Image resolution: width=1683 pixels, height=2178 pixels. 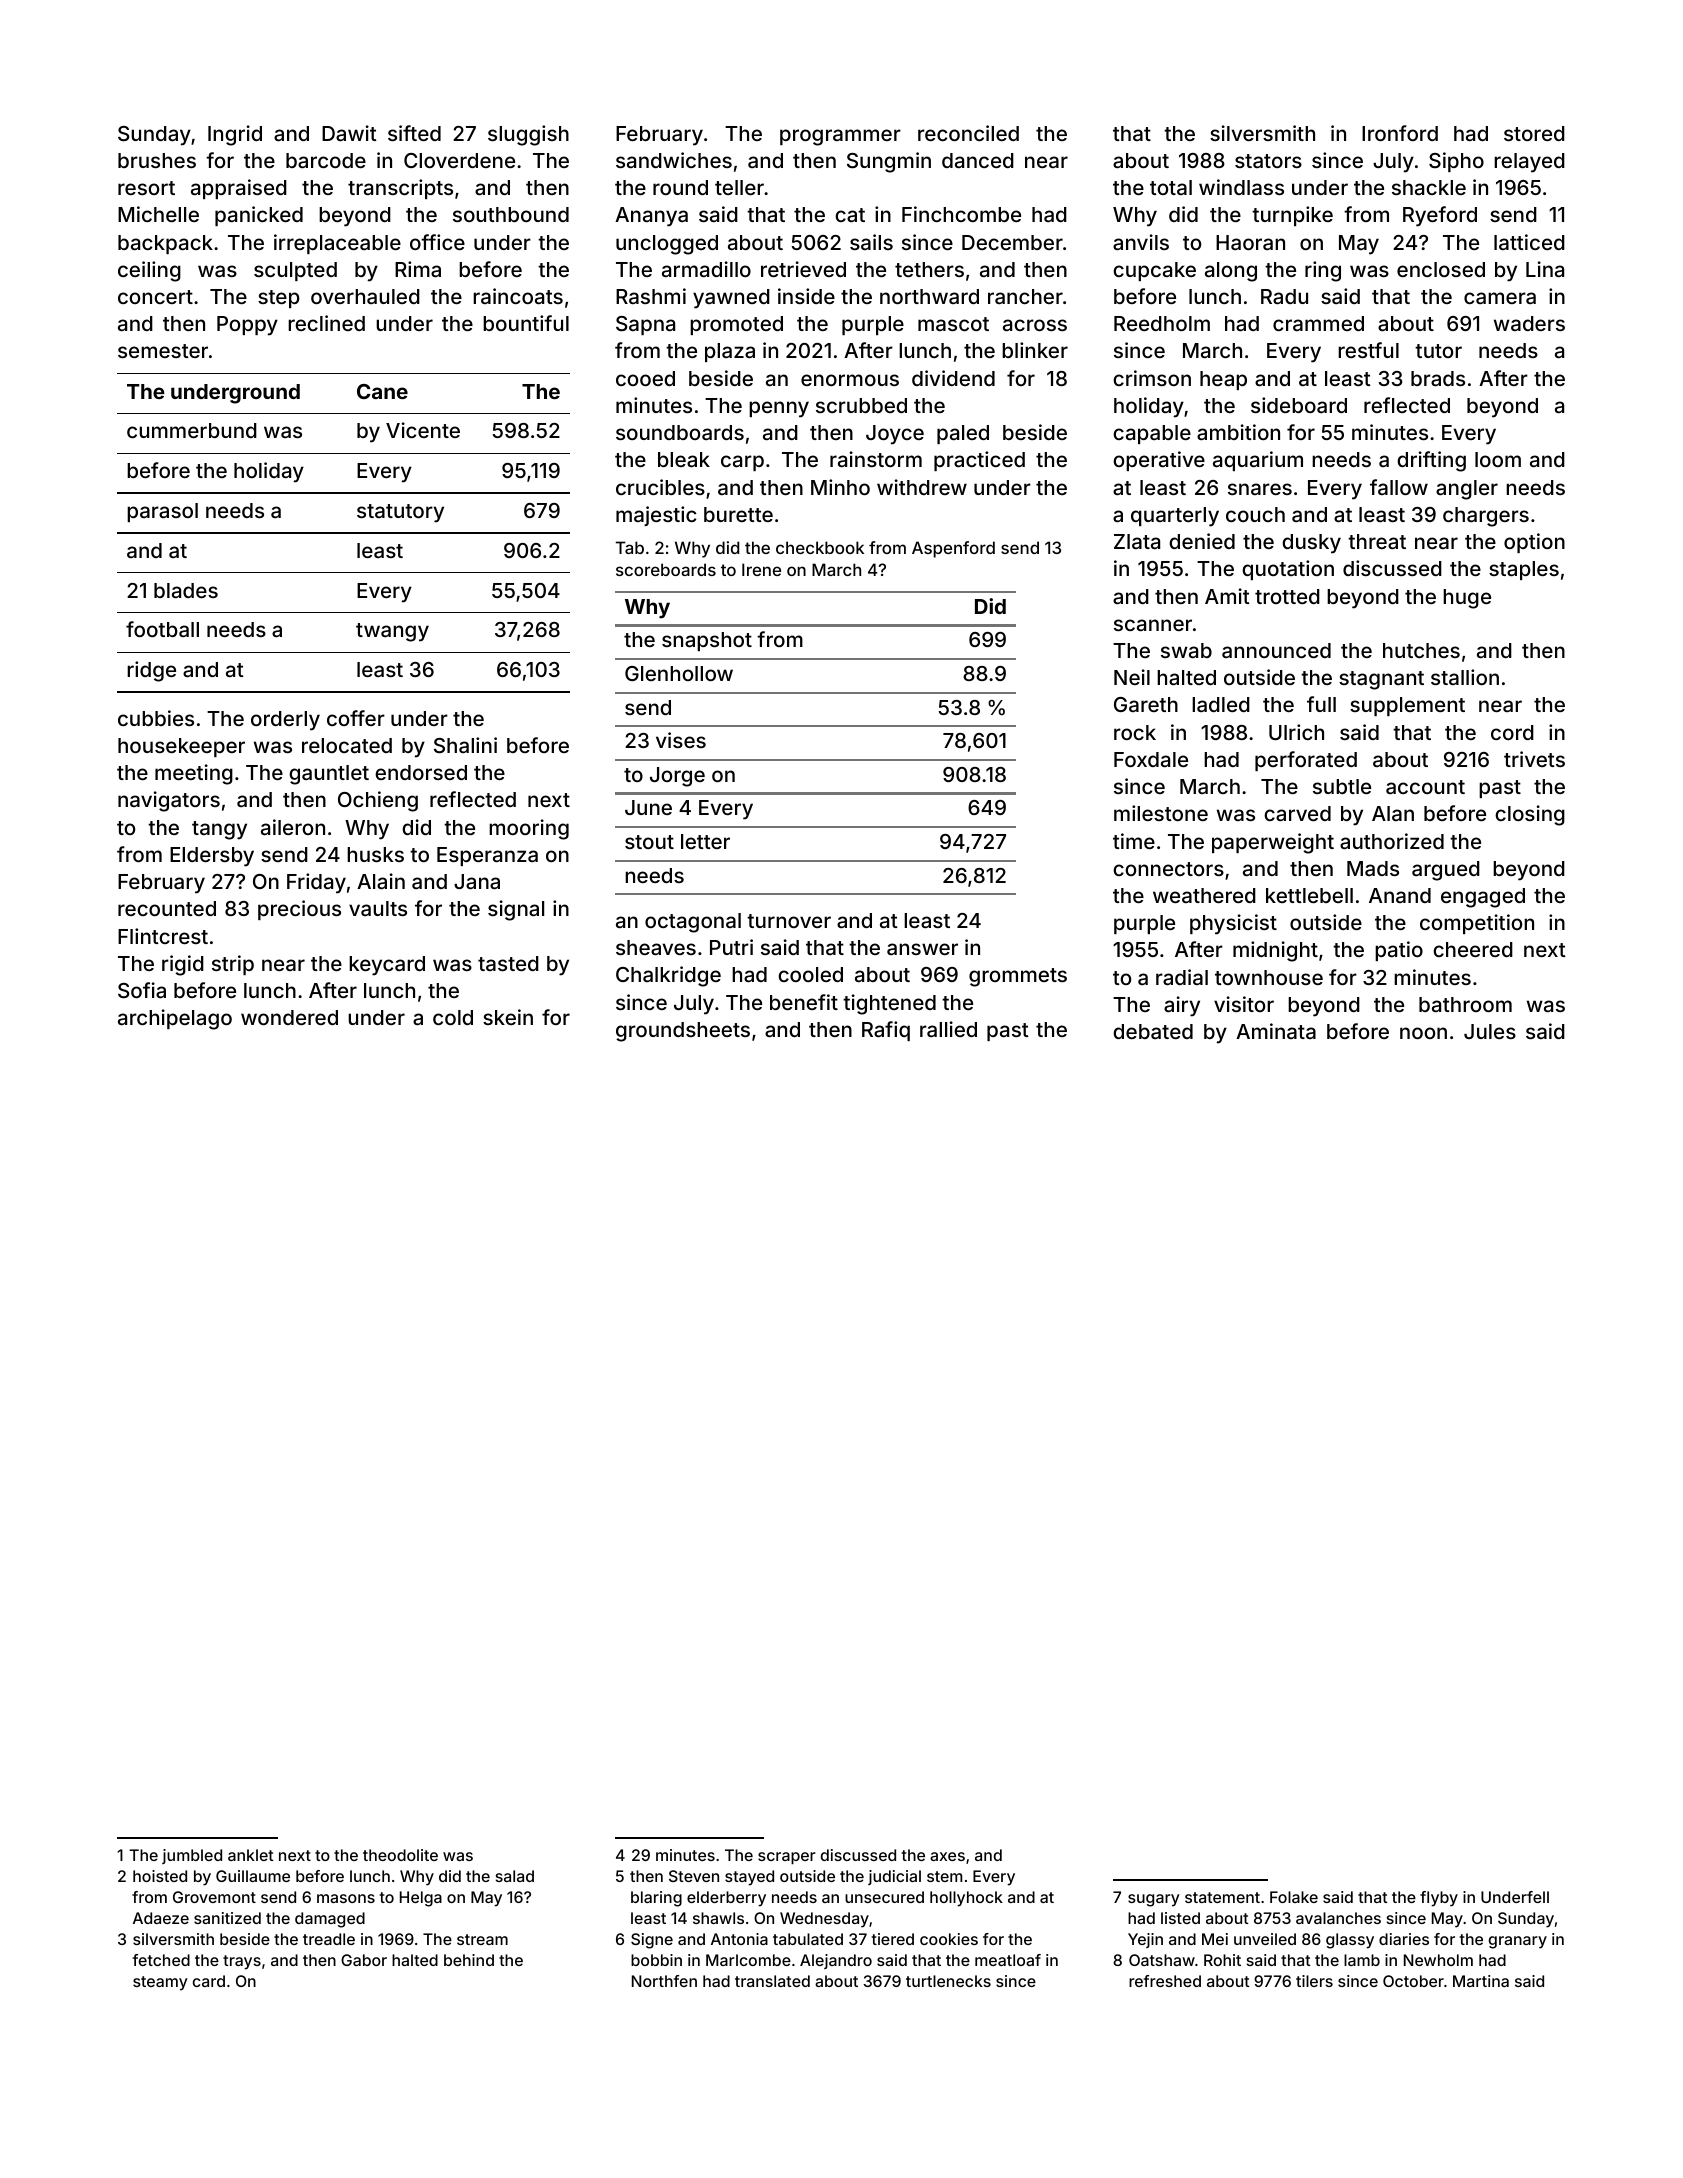 I want to click on Jules, so click(x=1490, y=1031).
